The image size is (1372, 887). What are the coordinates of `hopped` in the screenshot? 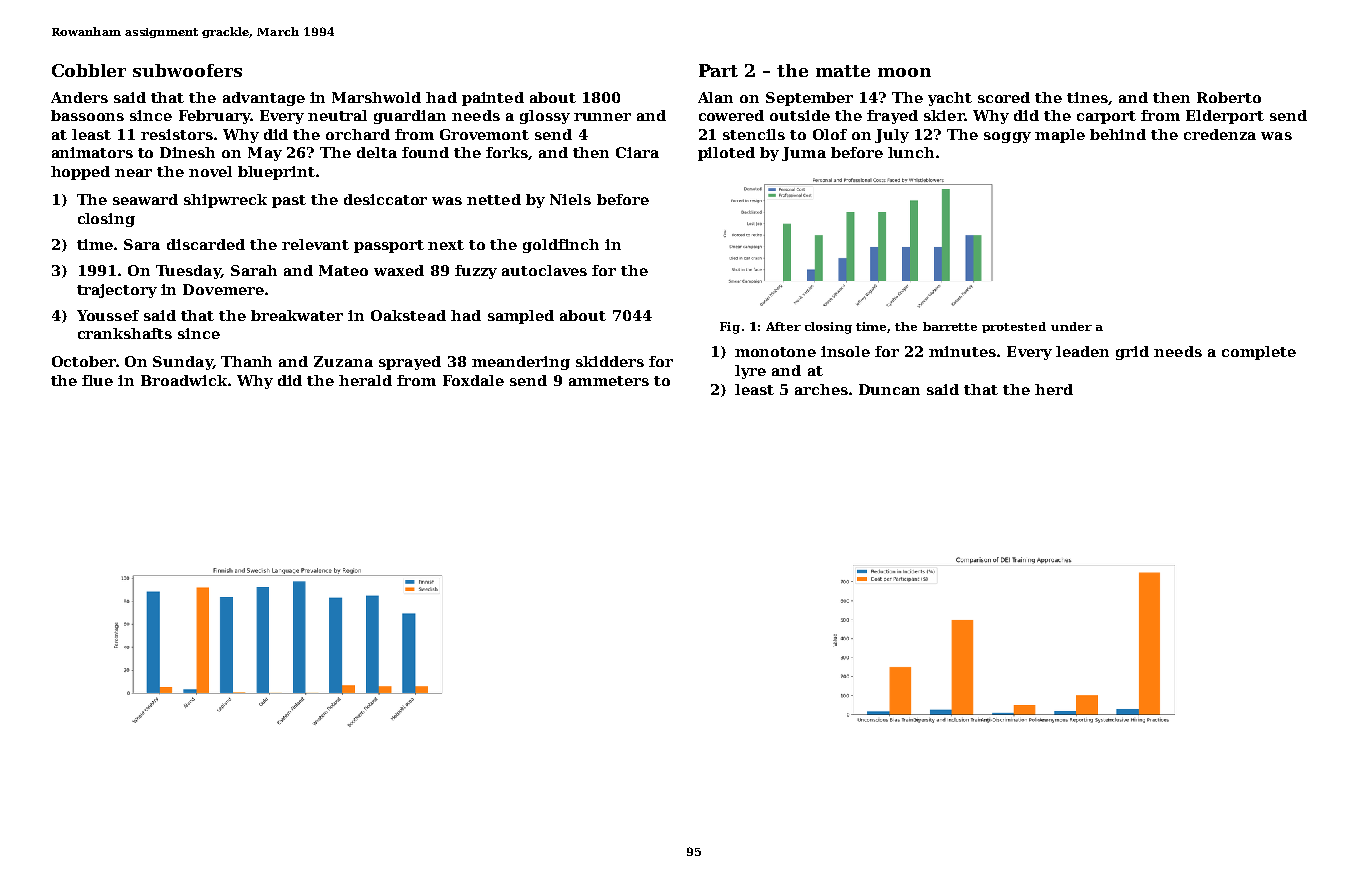 It's located at (80, 173).
